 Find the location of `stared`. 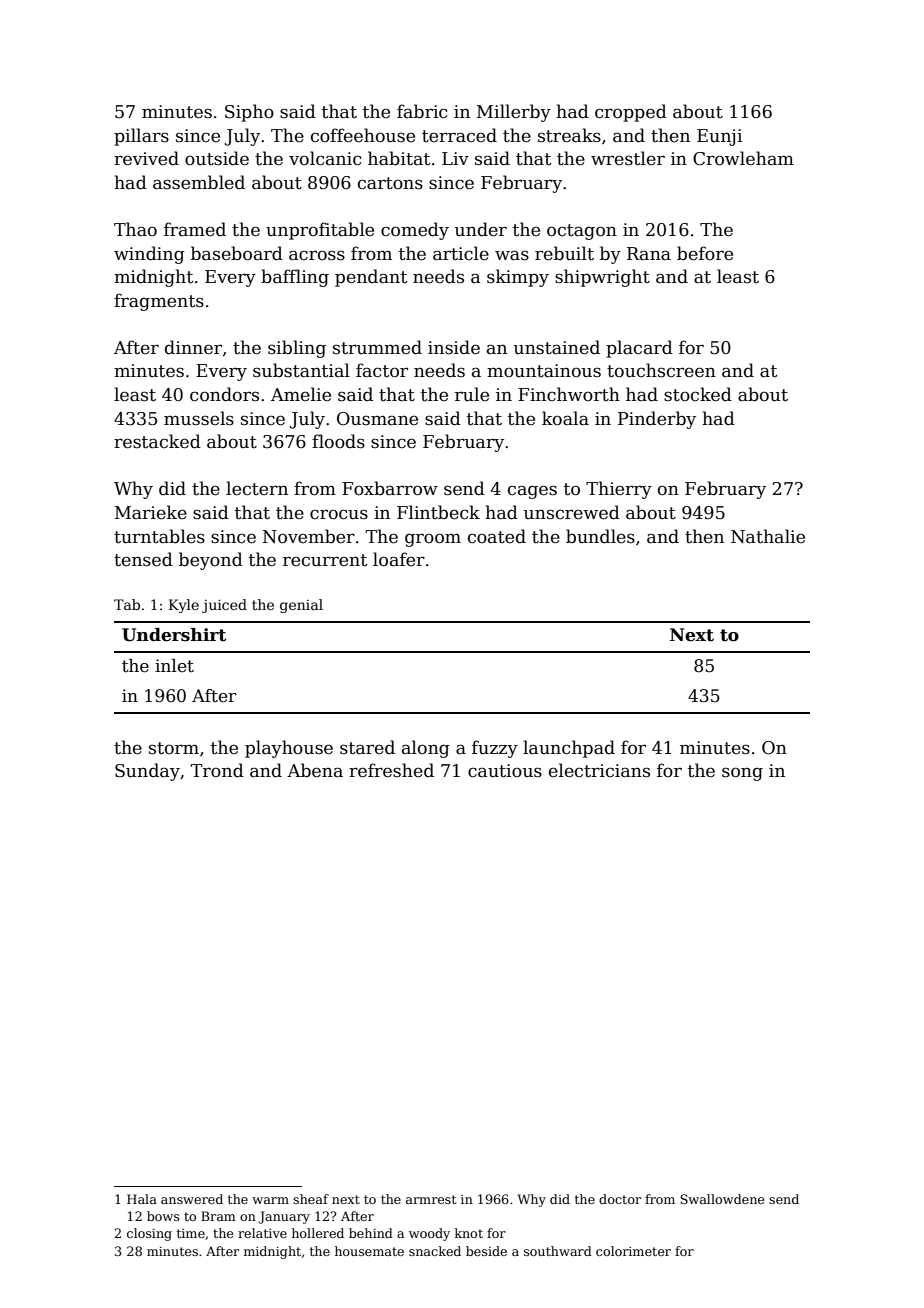

stared is located at coordinates (367, 747).
